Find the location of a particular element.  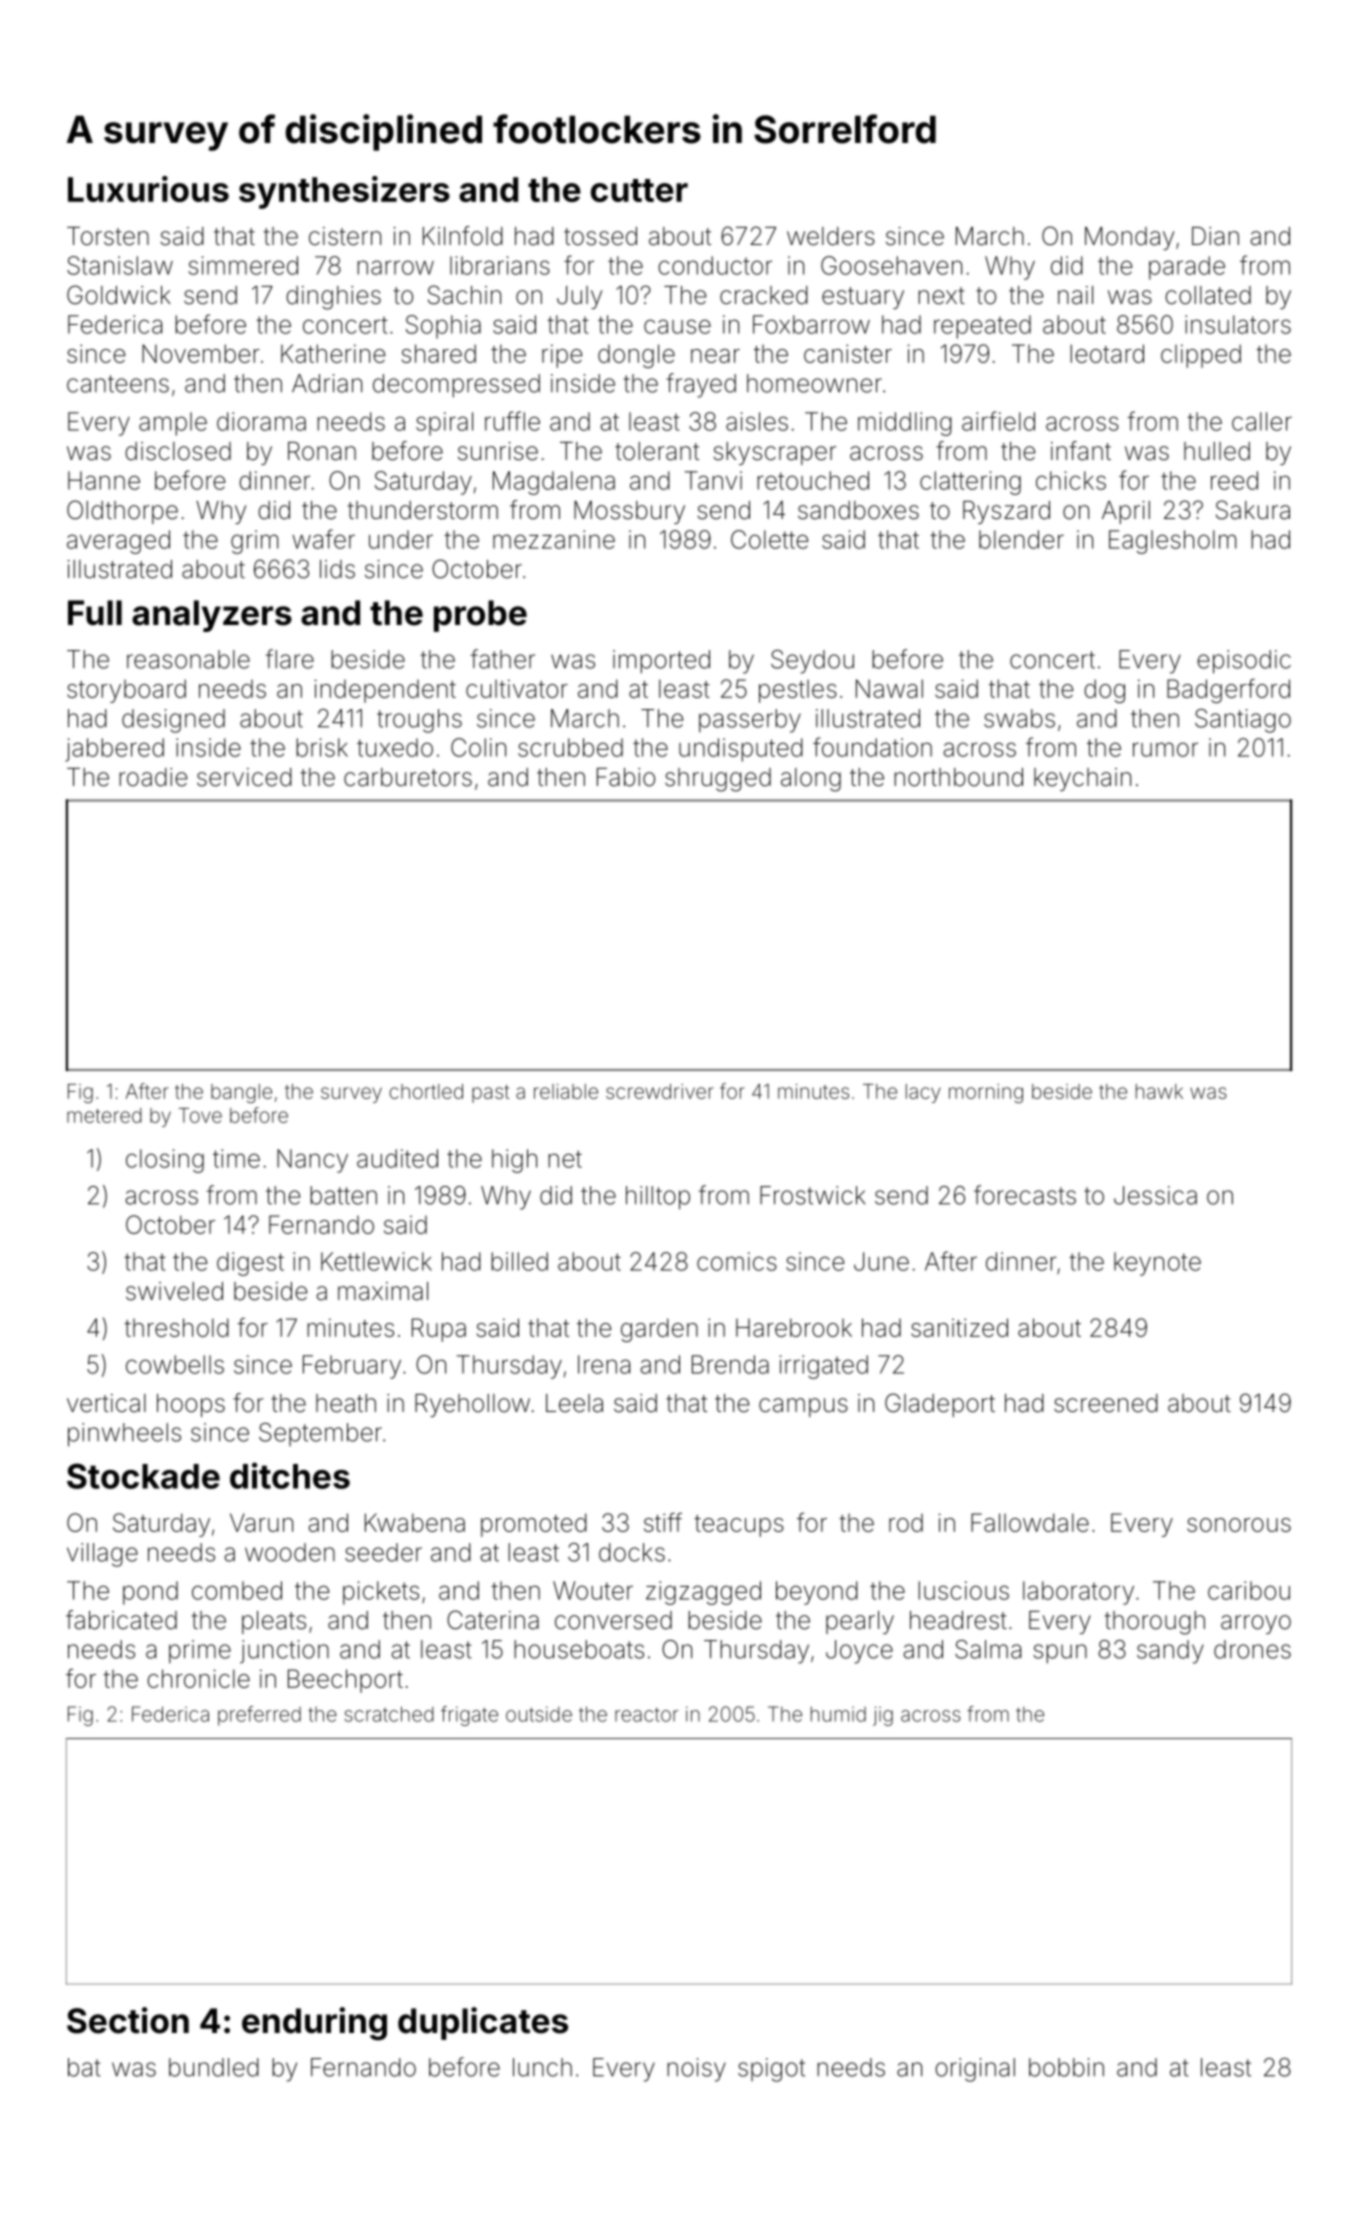

carburetors is located at coordinates (408, 777).
